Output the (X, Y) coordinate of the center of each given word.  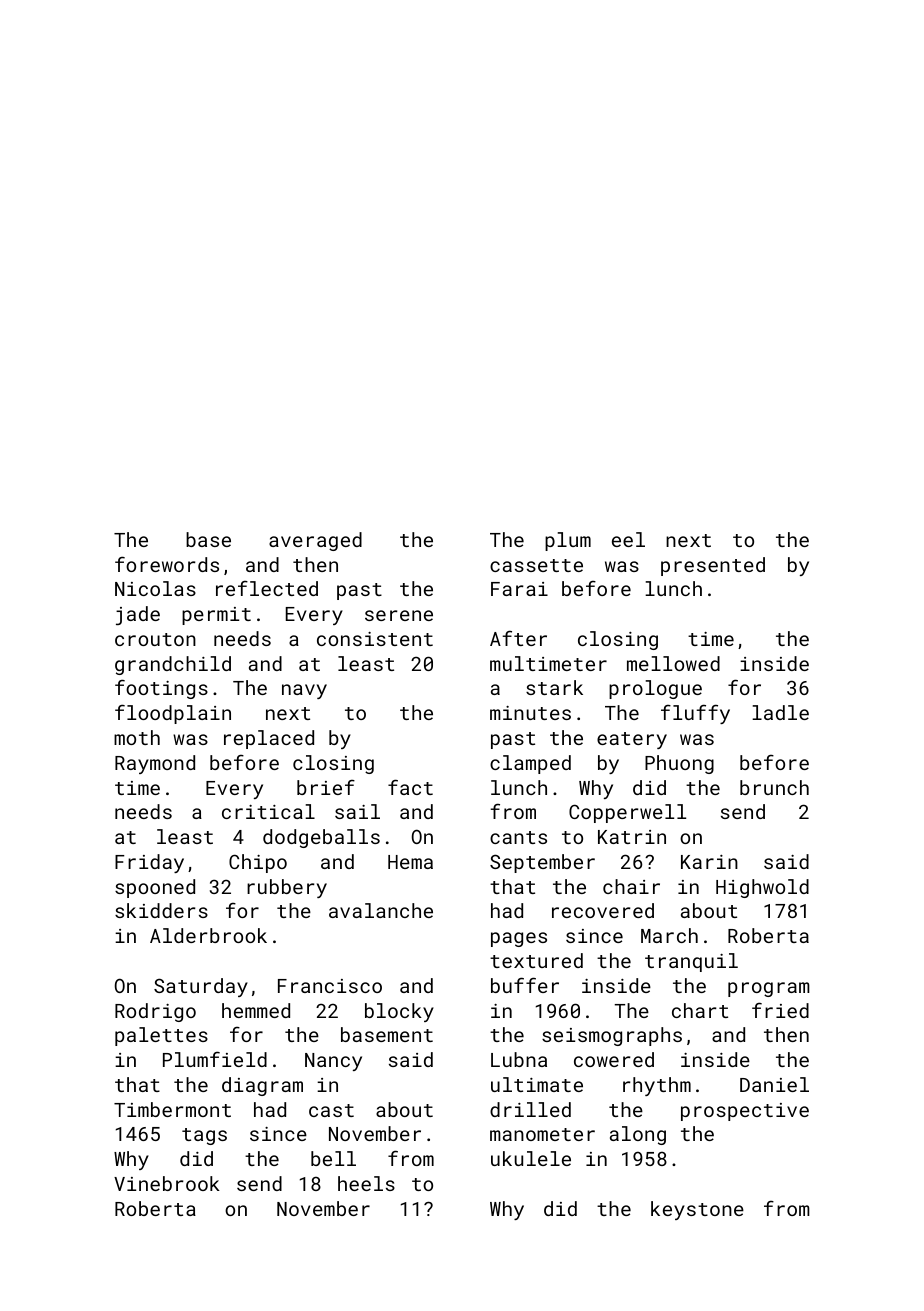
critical (268, 811)
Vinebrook (167, 1183)
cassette (536, 565)
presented (713, 566)
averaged (315, 541)
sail (357, 811)
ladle (780, 712)
